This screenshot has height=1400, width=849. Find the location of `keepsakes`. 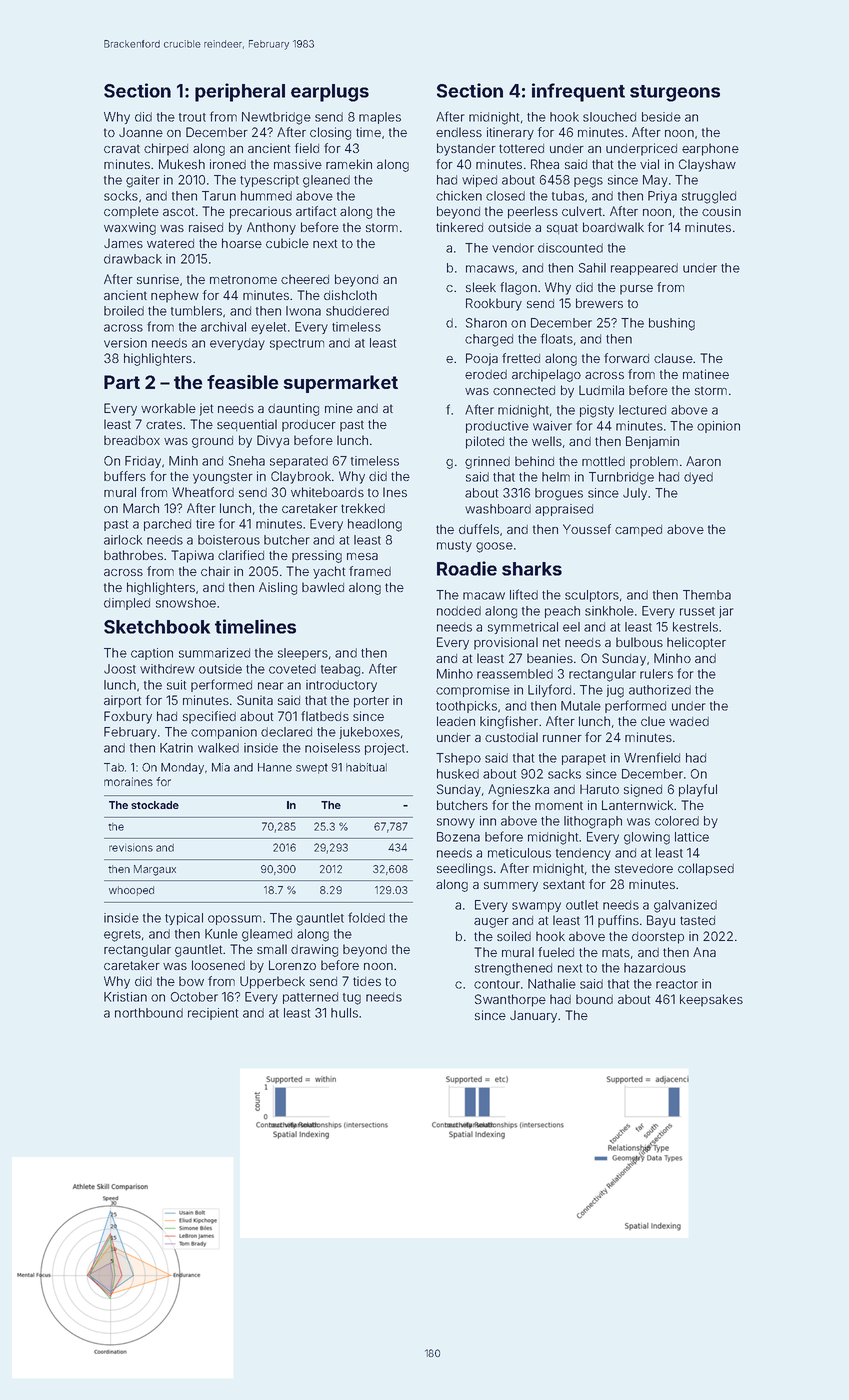

keepsakes is located at coordinates (711, 1000).
